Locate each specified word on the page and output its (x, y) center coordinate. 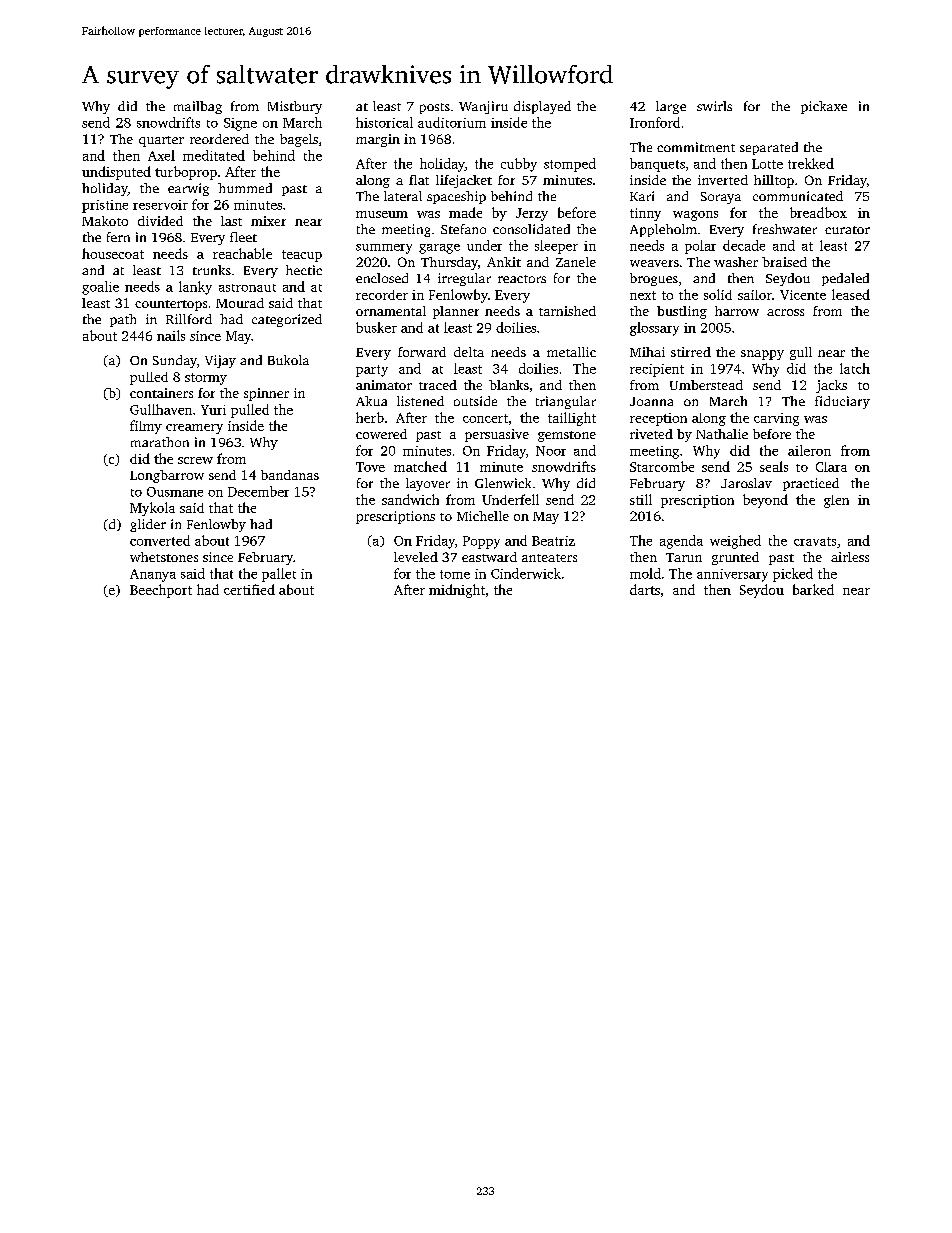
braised (784, 262)
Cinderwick (526, 573)
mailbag (198, 107)
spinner (266, 394)
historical (384, 122)
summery (384, 249)
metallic (571, 352)
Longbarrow (167, 476)
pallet (279, 575)
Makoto (105, 221)
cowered (381, 434)
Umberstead (706, 385)
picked (793, 575)
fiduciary (842, 402)
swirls (714, 106)
